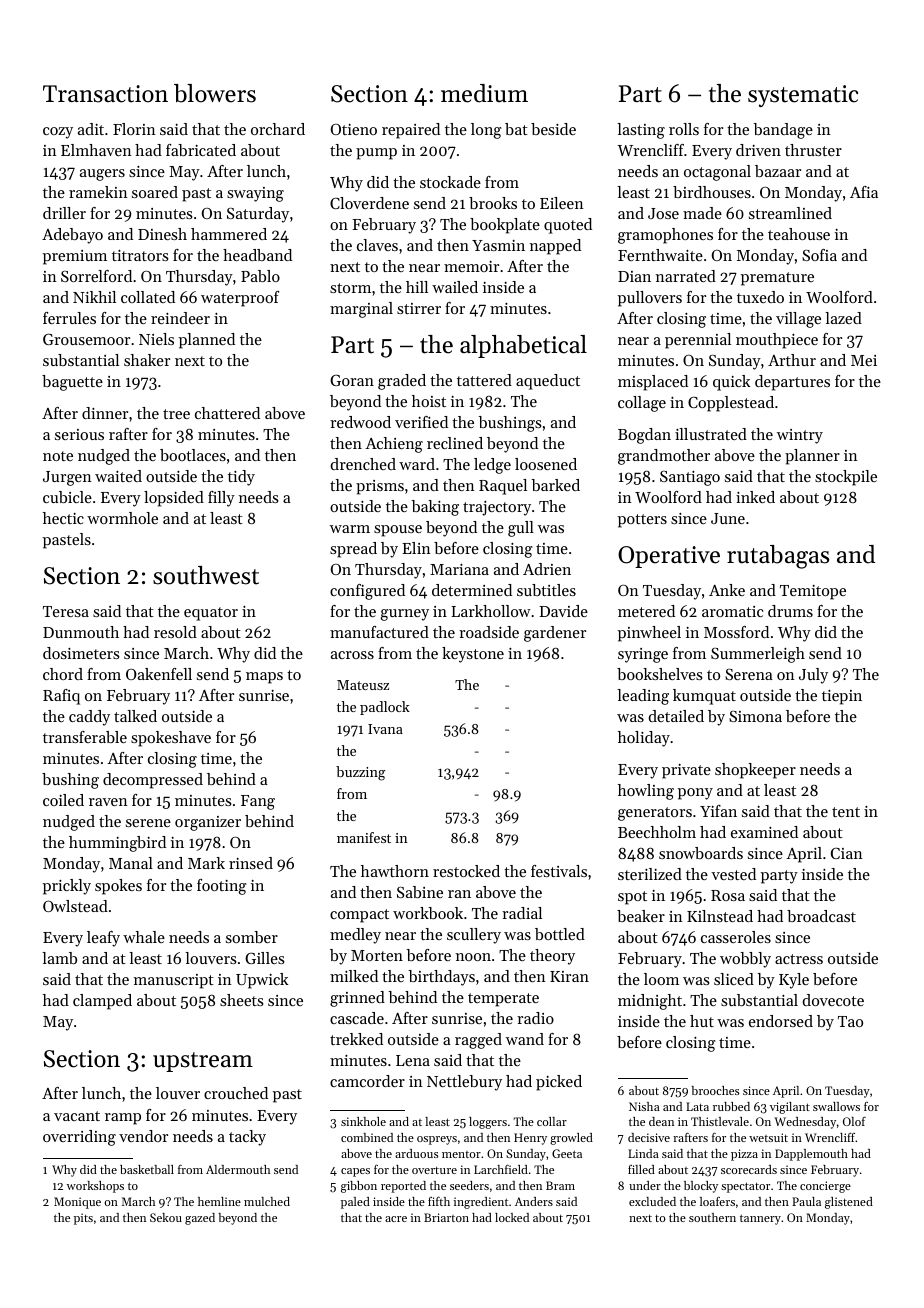 The height and width of the screenshot is (1308, 924). What do you see at coordinates (686, 771) in the screenshot?
I see `private` at bounding box center [686, 771].
